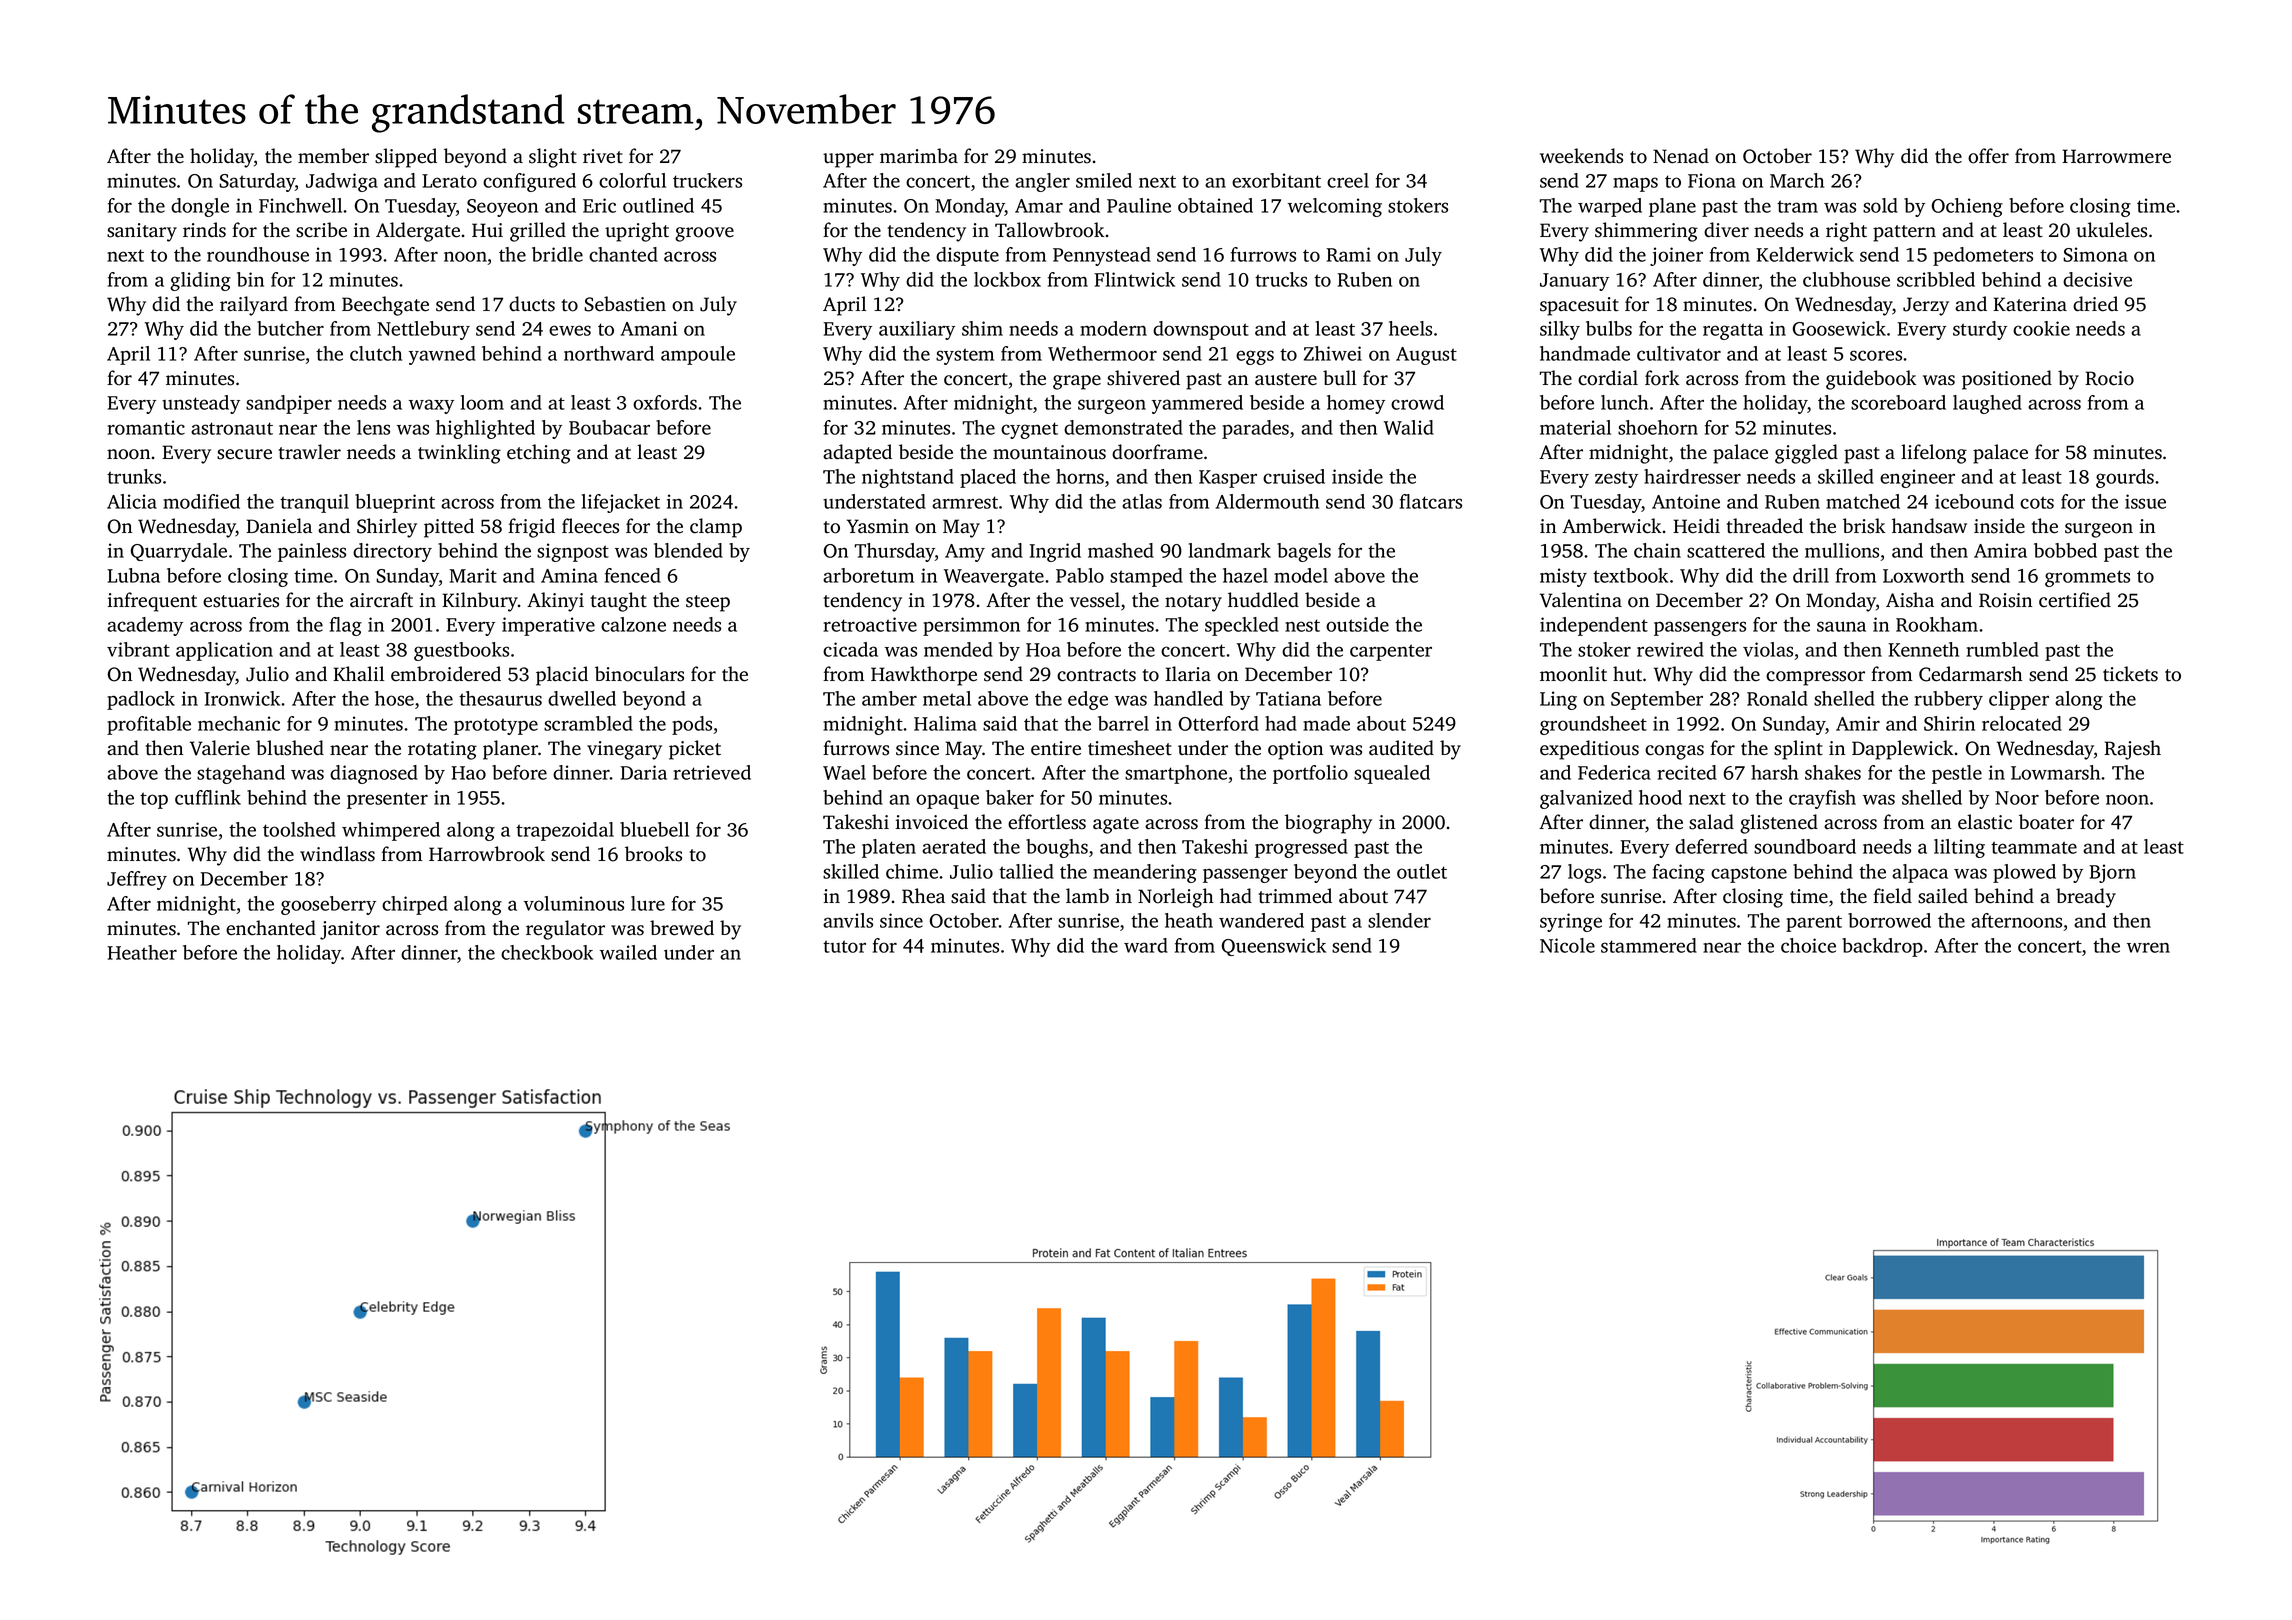 The image size is (2292, 1620). What do you see at coordinates (1276, 180) in the page?
I see `exorbitant` at bounding box center [1276, 180].
